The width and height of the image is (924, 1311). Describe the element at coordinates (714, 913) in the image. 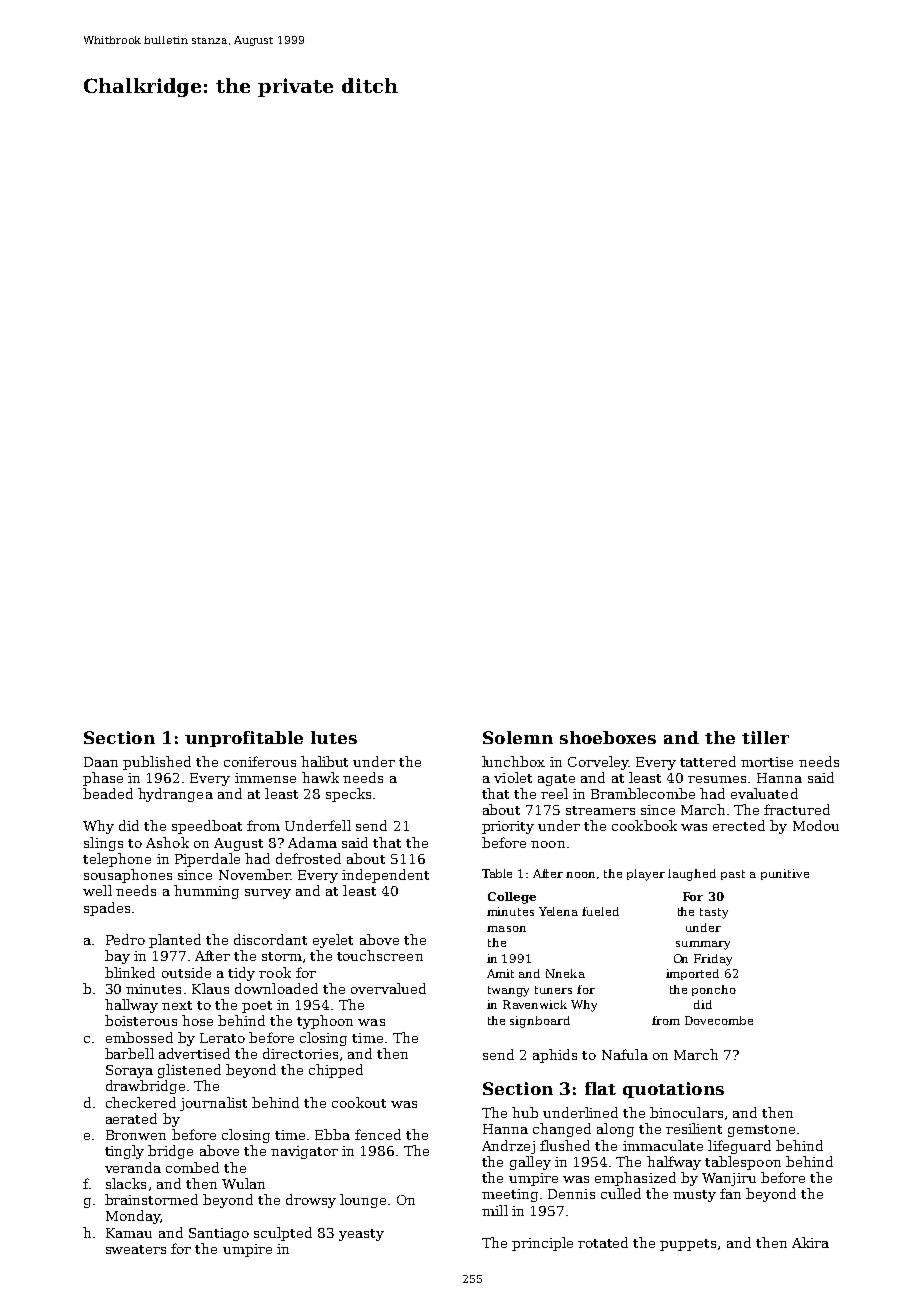

I see `tasty` at that location.
